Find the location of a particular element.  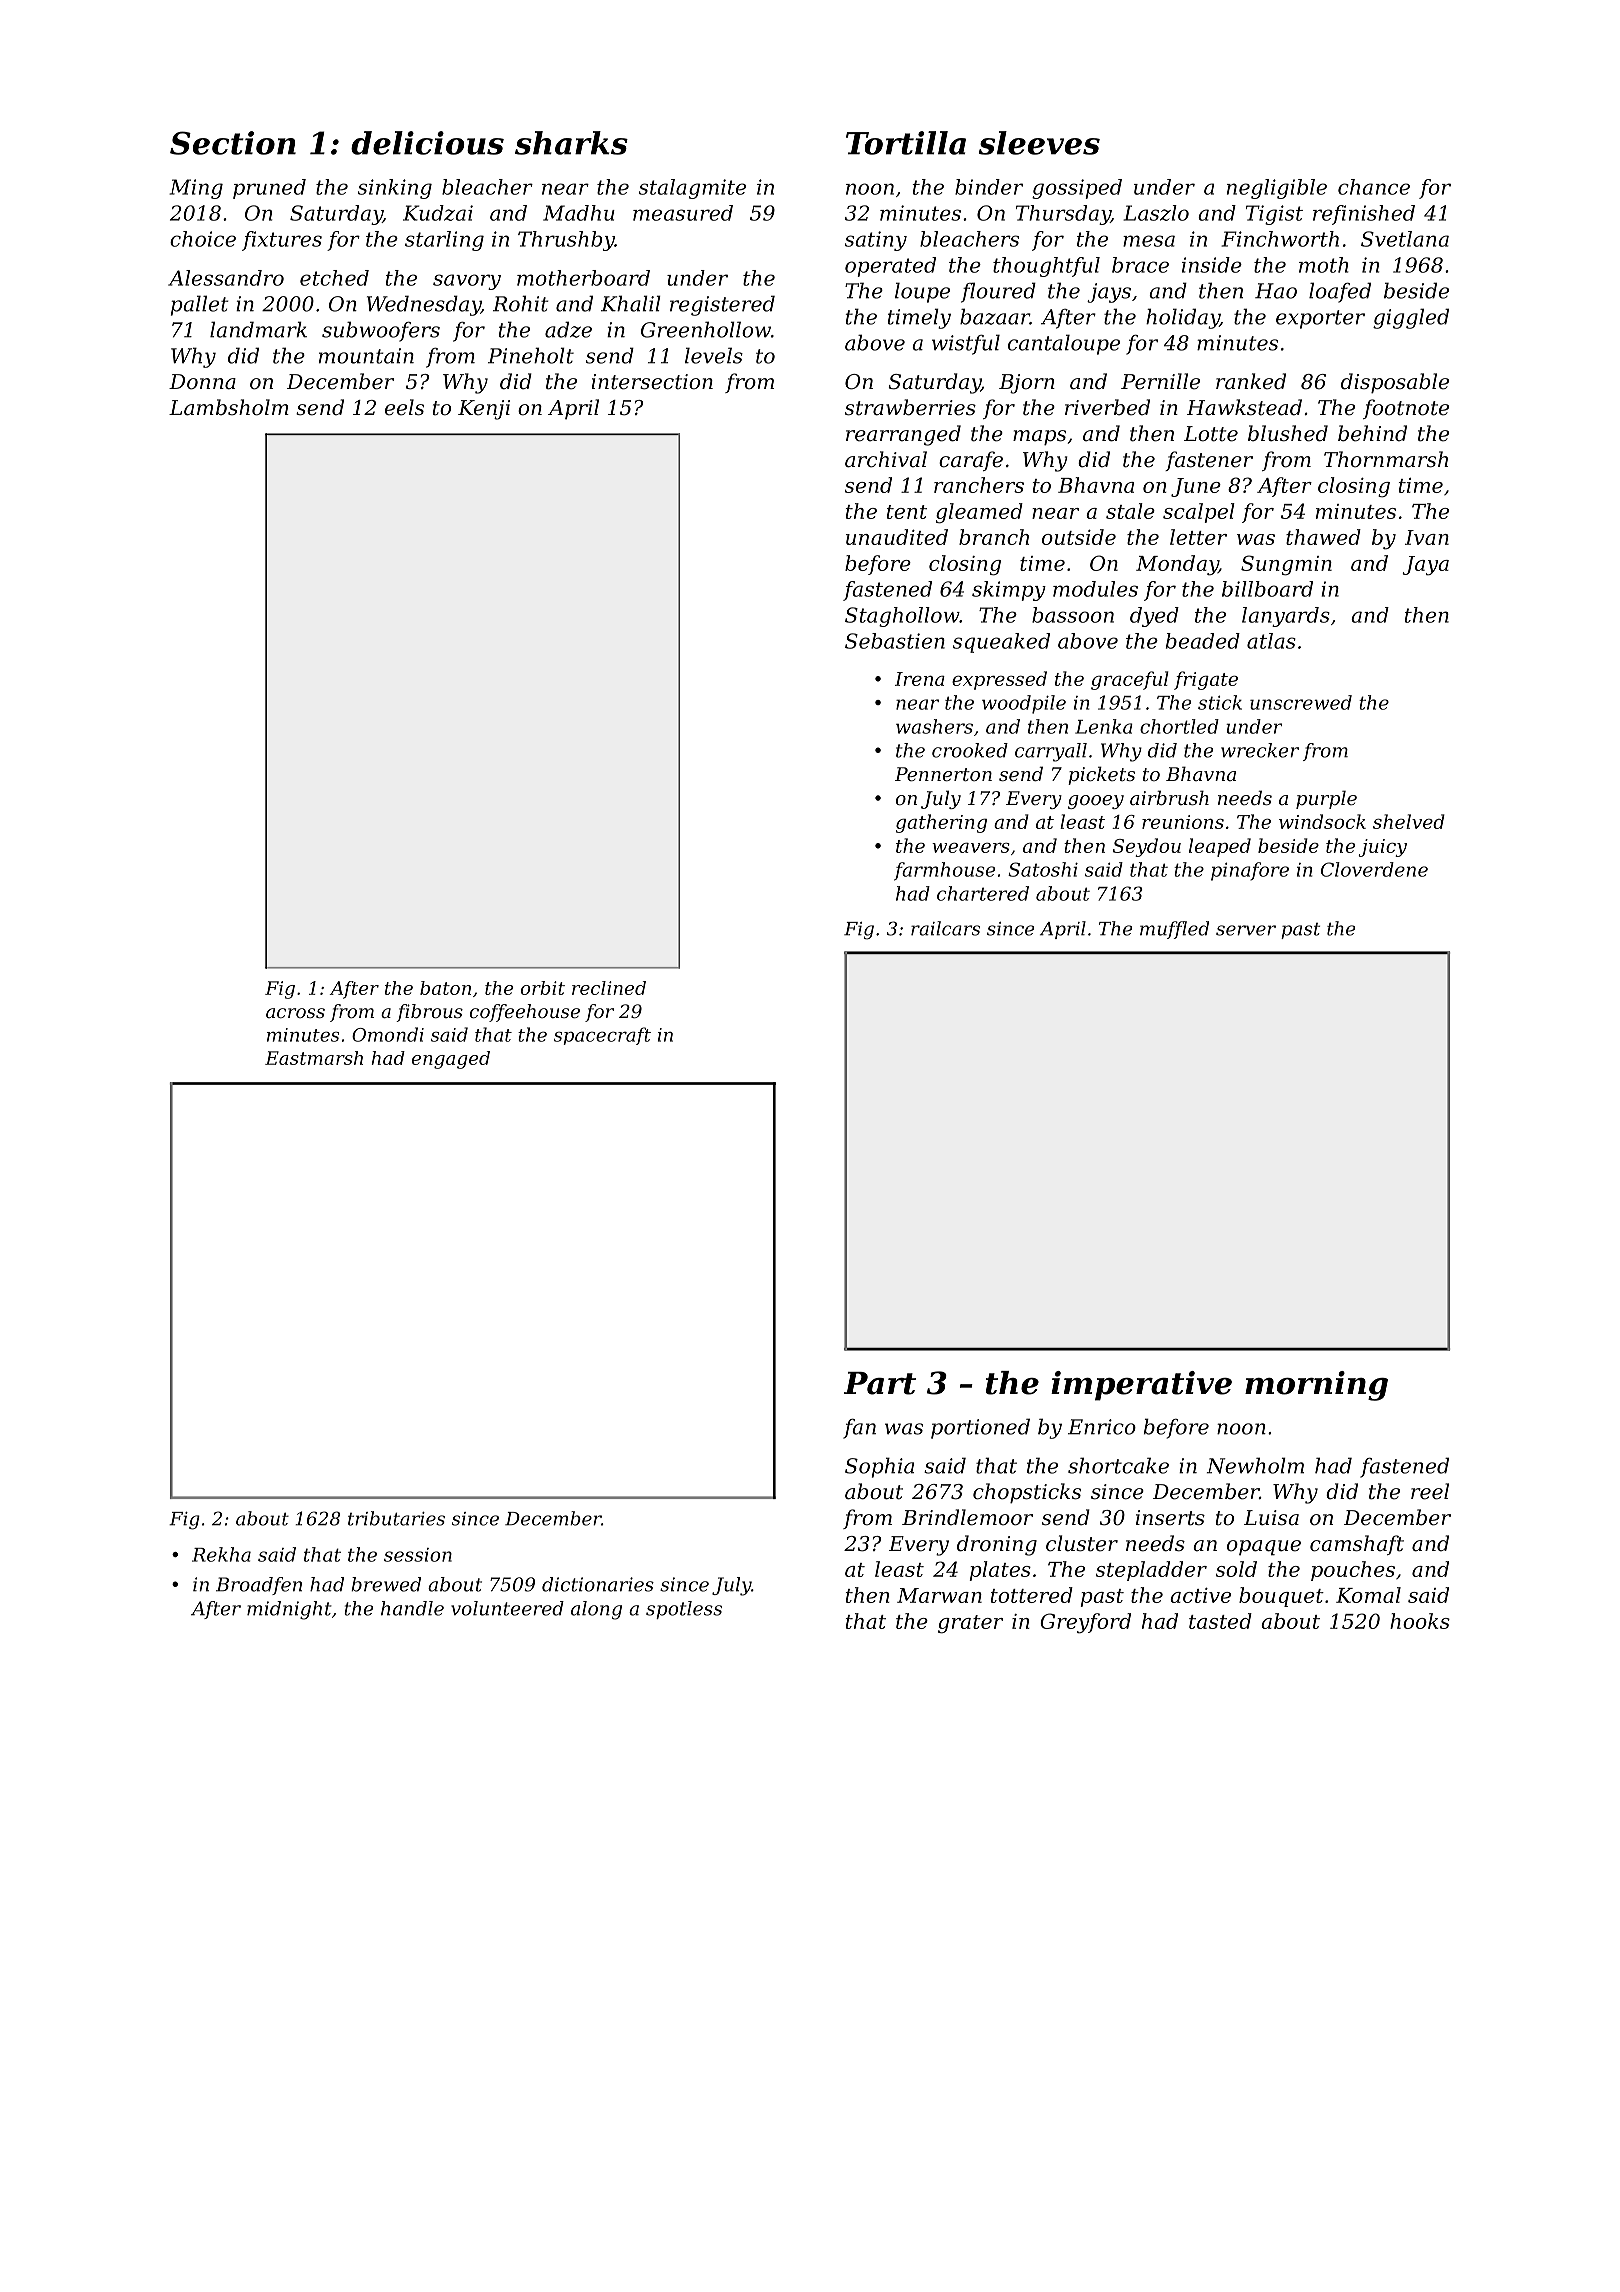

railcars is located at coordinates (945, 928).
